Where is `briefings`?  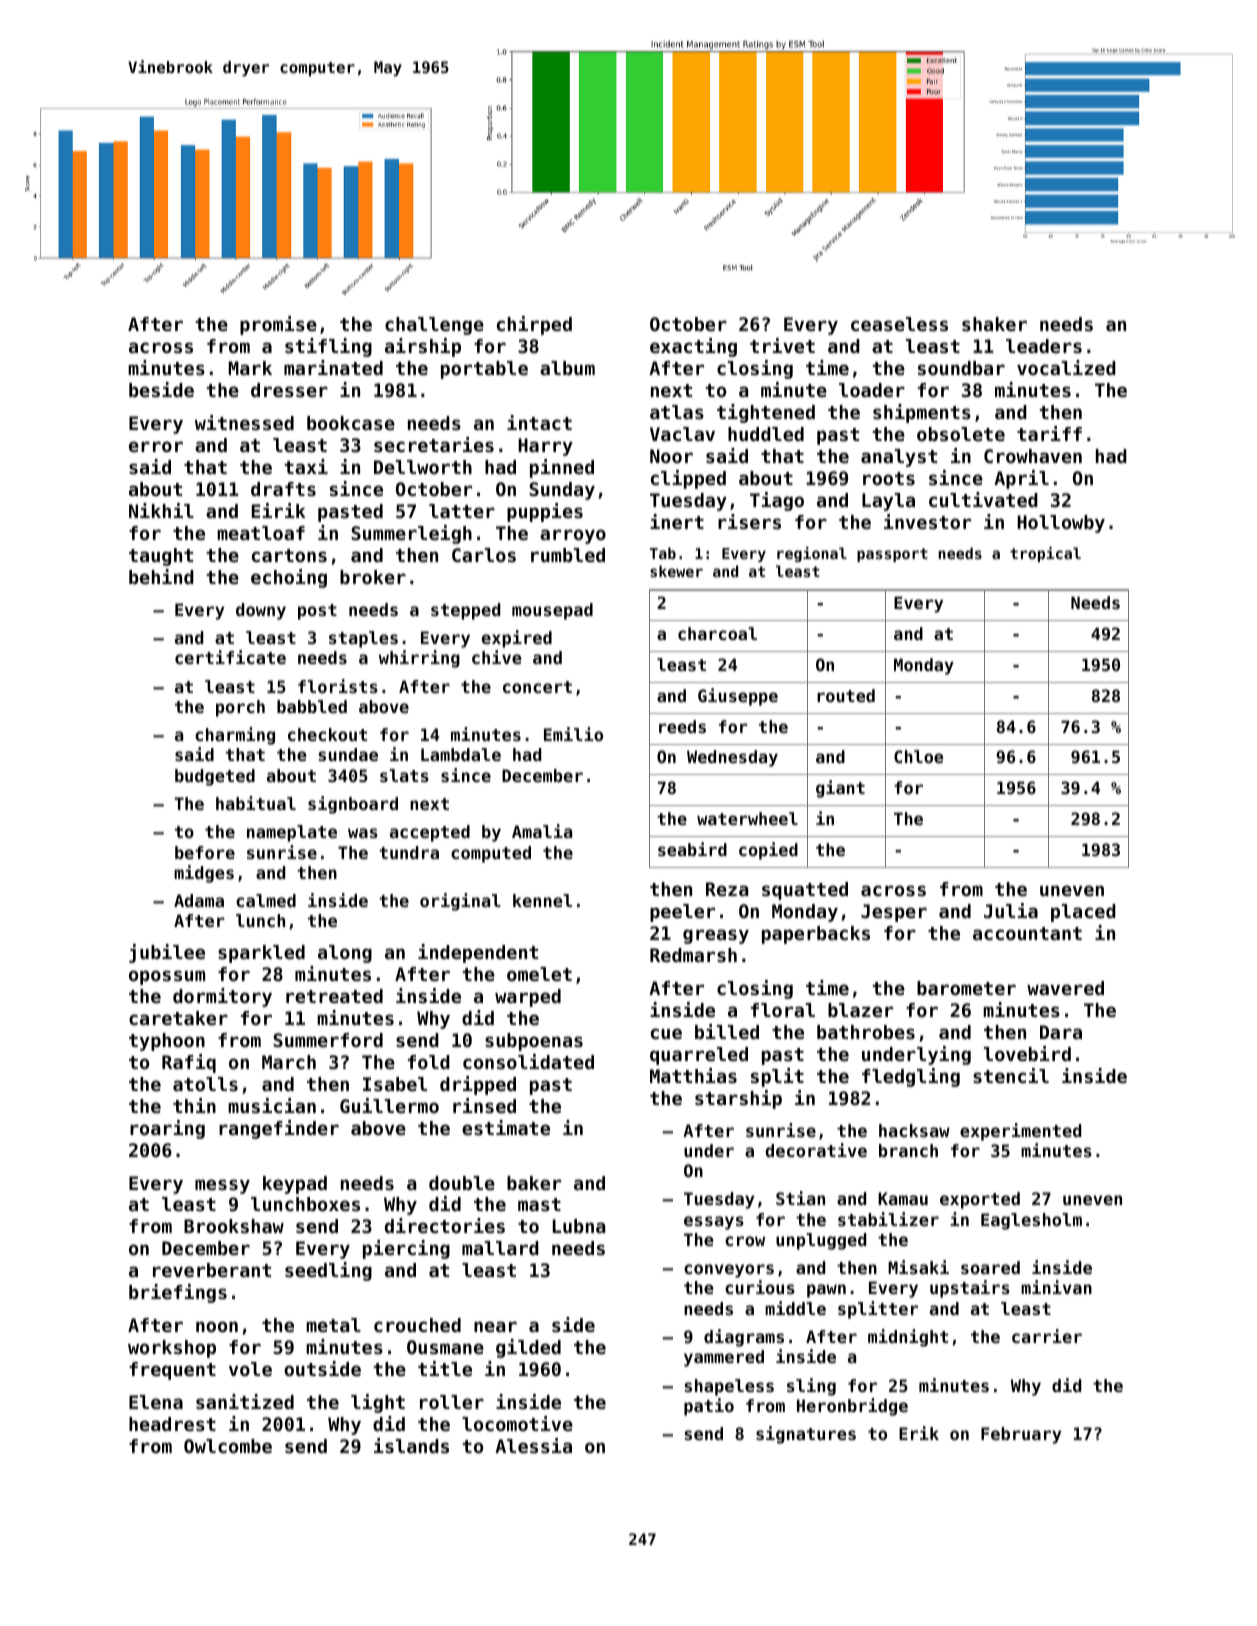 briefings is located at coordinates (178, 1293).
